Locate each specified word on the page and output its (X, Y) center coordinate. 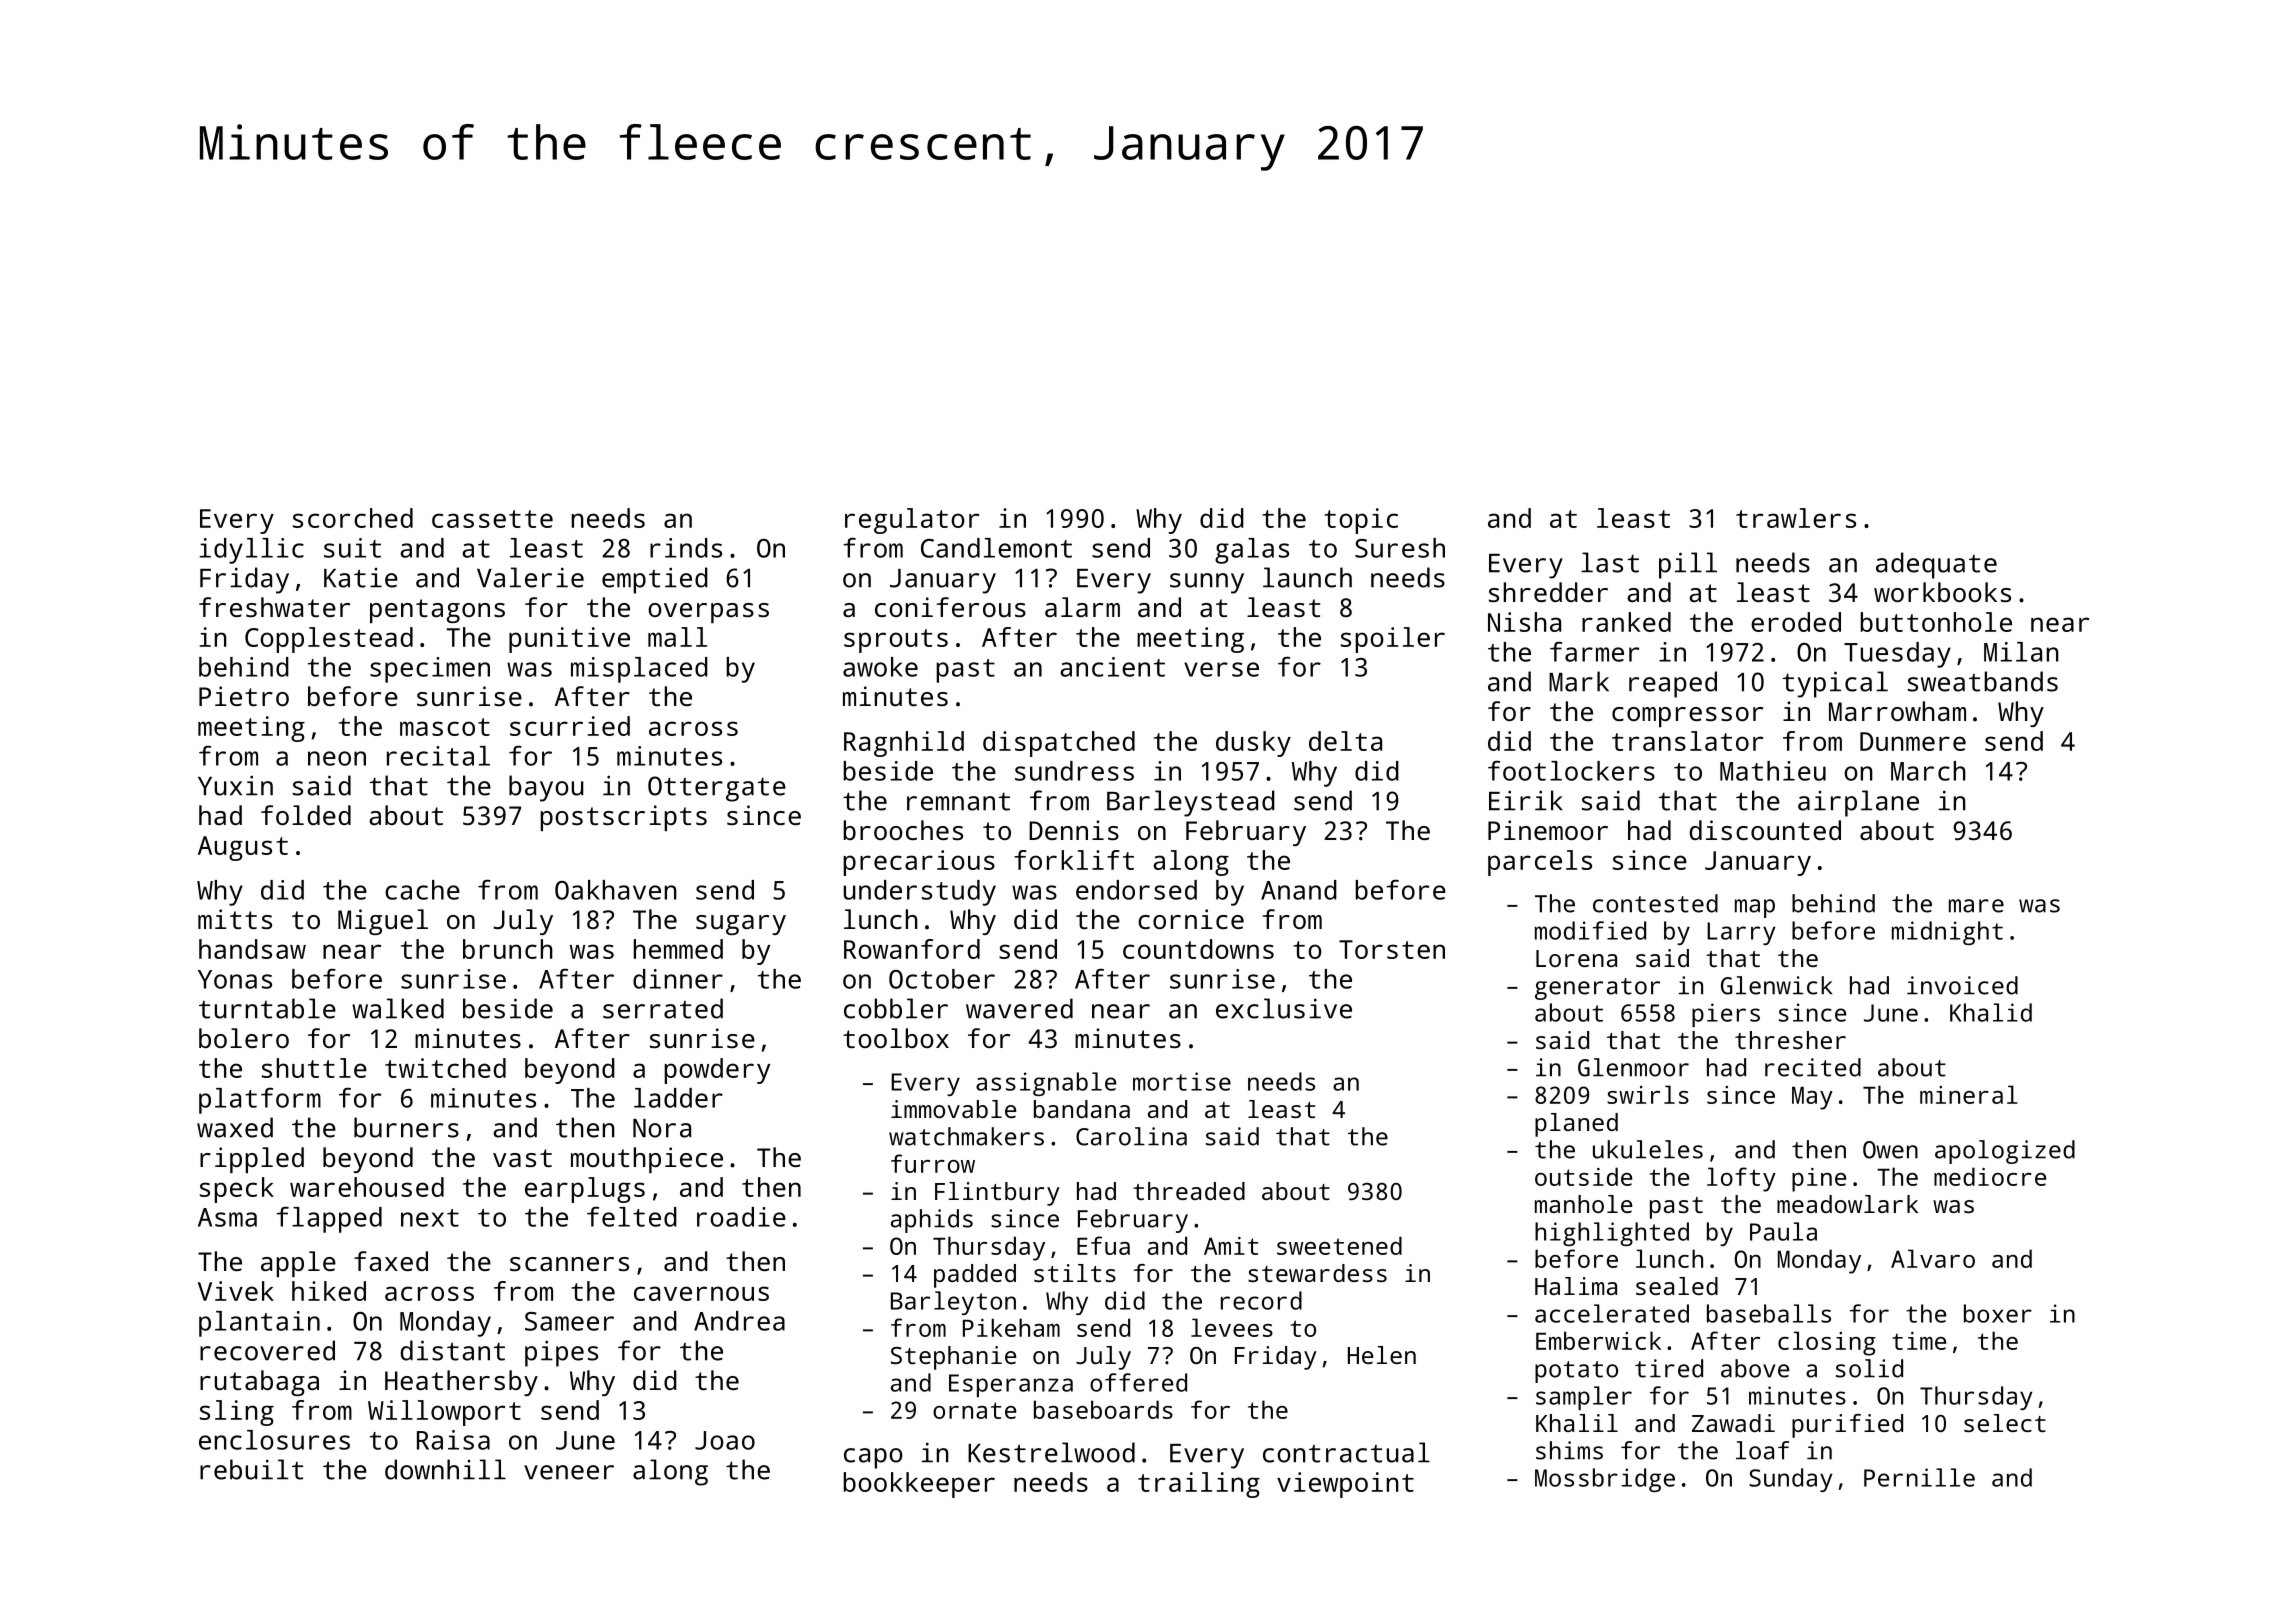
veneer (569, 1472)
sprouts (896, 641)
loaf (1762, 1450)
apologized (2005, 1152)
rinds (686, 548)
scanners (569, 1264)
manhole (1583, 1204)
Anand (1299, 890)
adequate (1936, 565)
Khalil (1577, 1423)
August (243, 848)
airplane (1858, 803)
